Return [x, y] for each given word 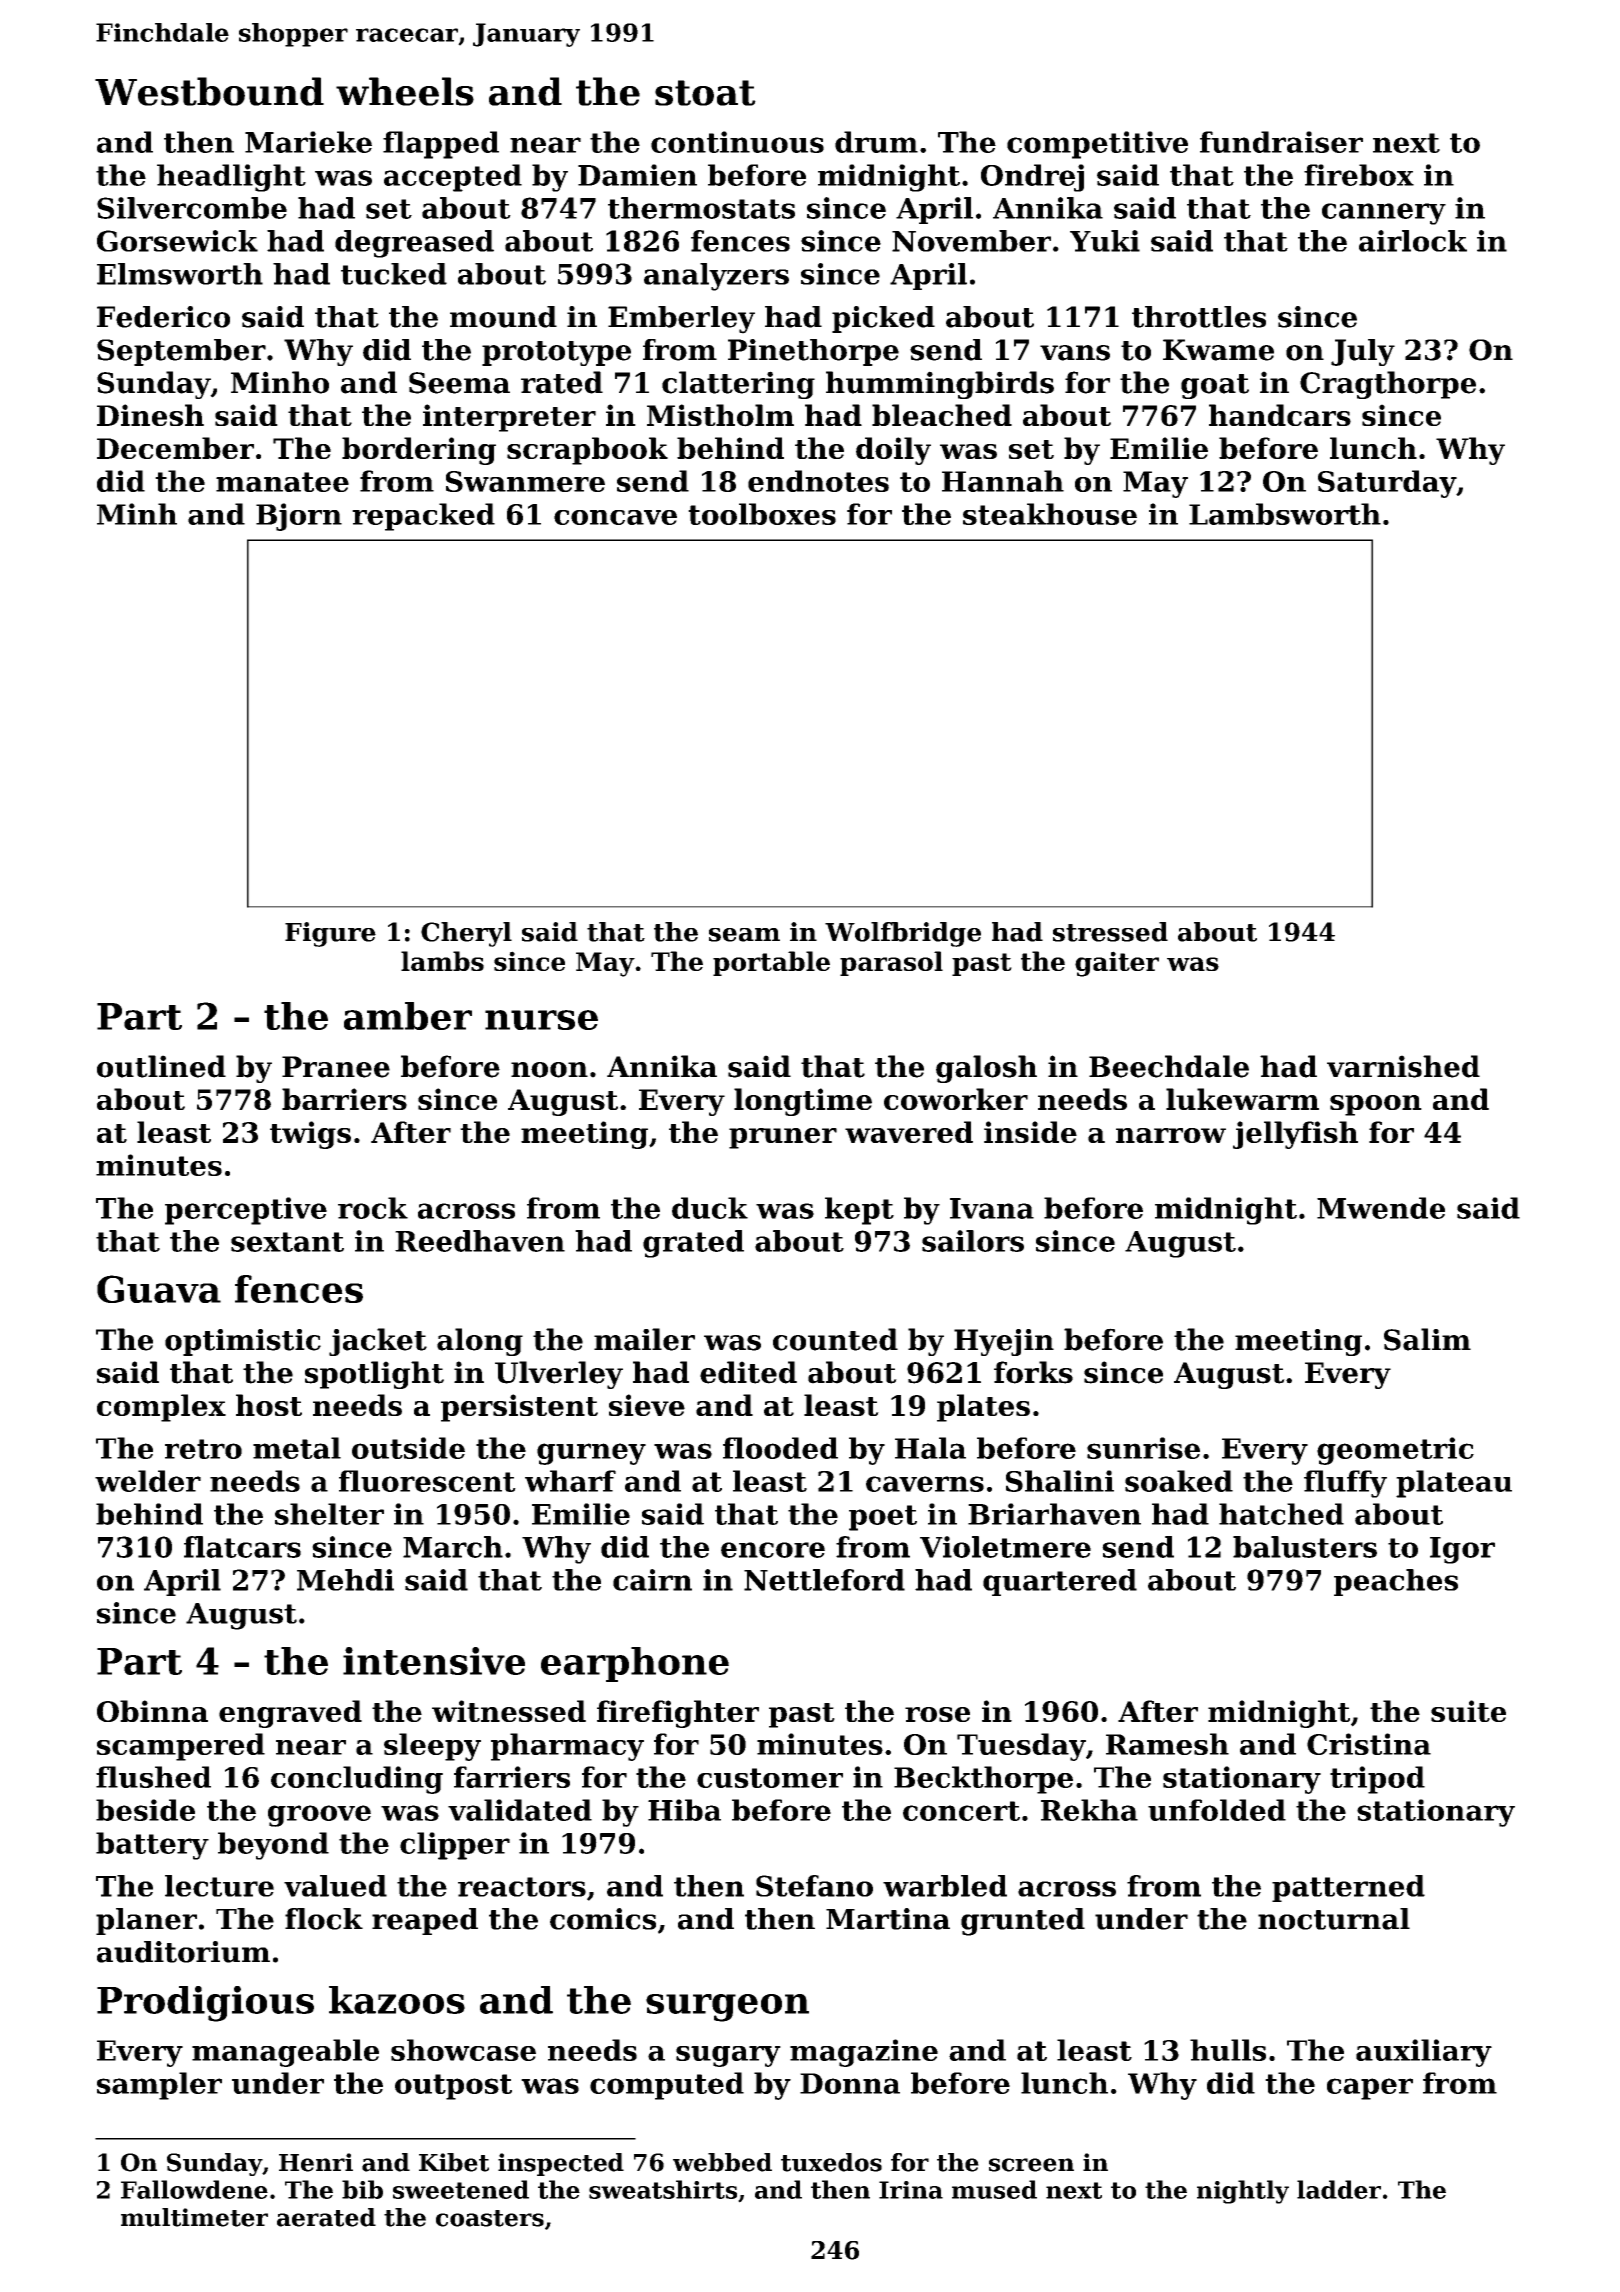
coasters [490, 2218]
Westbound [209, 91]
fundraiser [1281, 142]
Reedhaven [480, 1241]
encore [773, 1550]
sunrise [1143, 1448]
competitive [1097, 145]
